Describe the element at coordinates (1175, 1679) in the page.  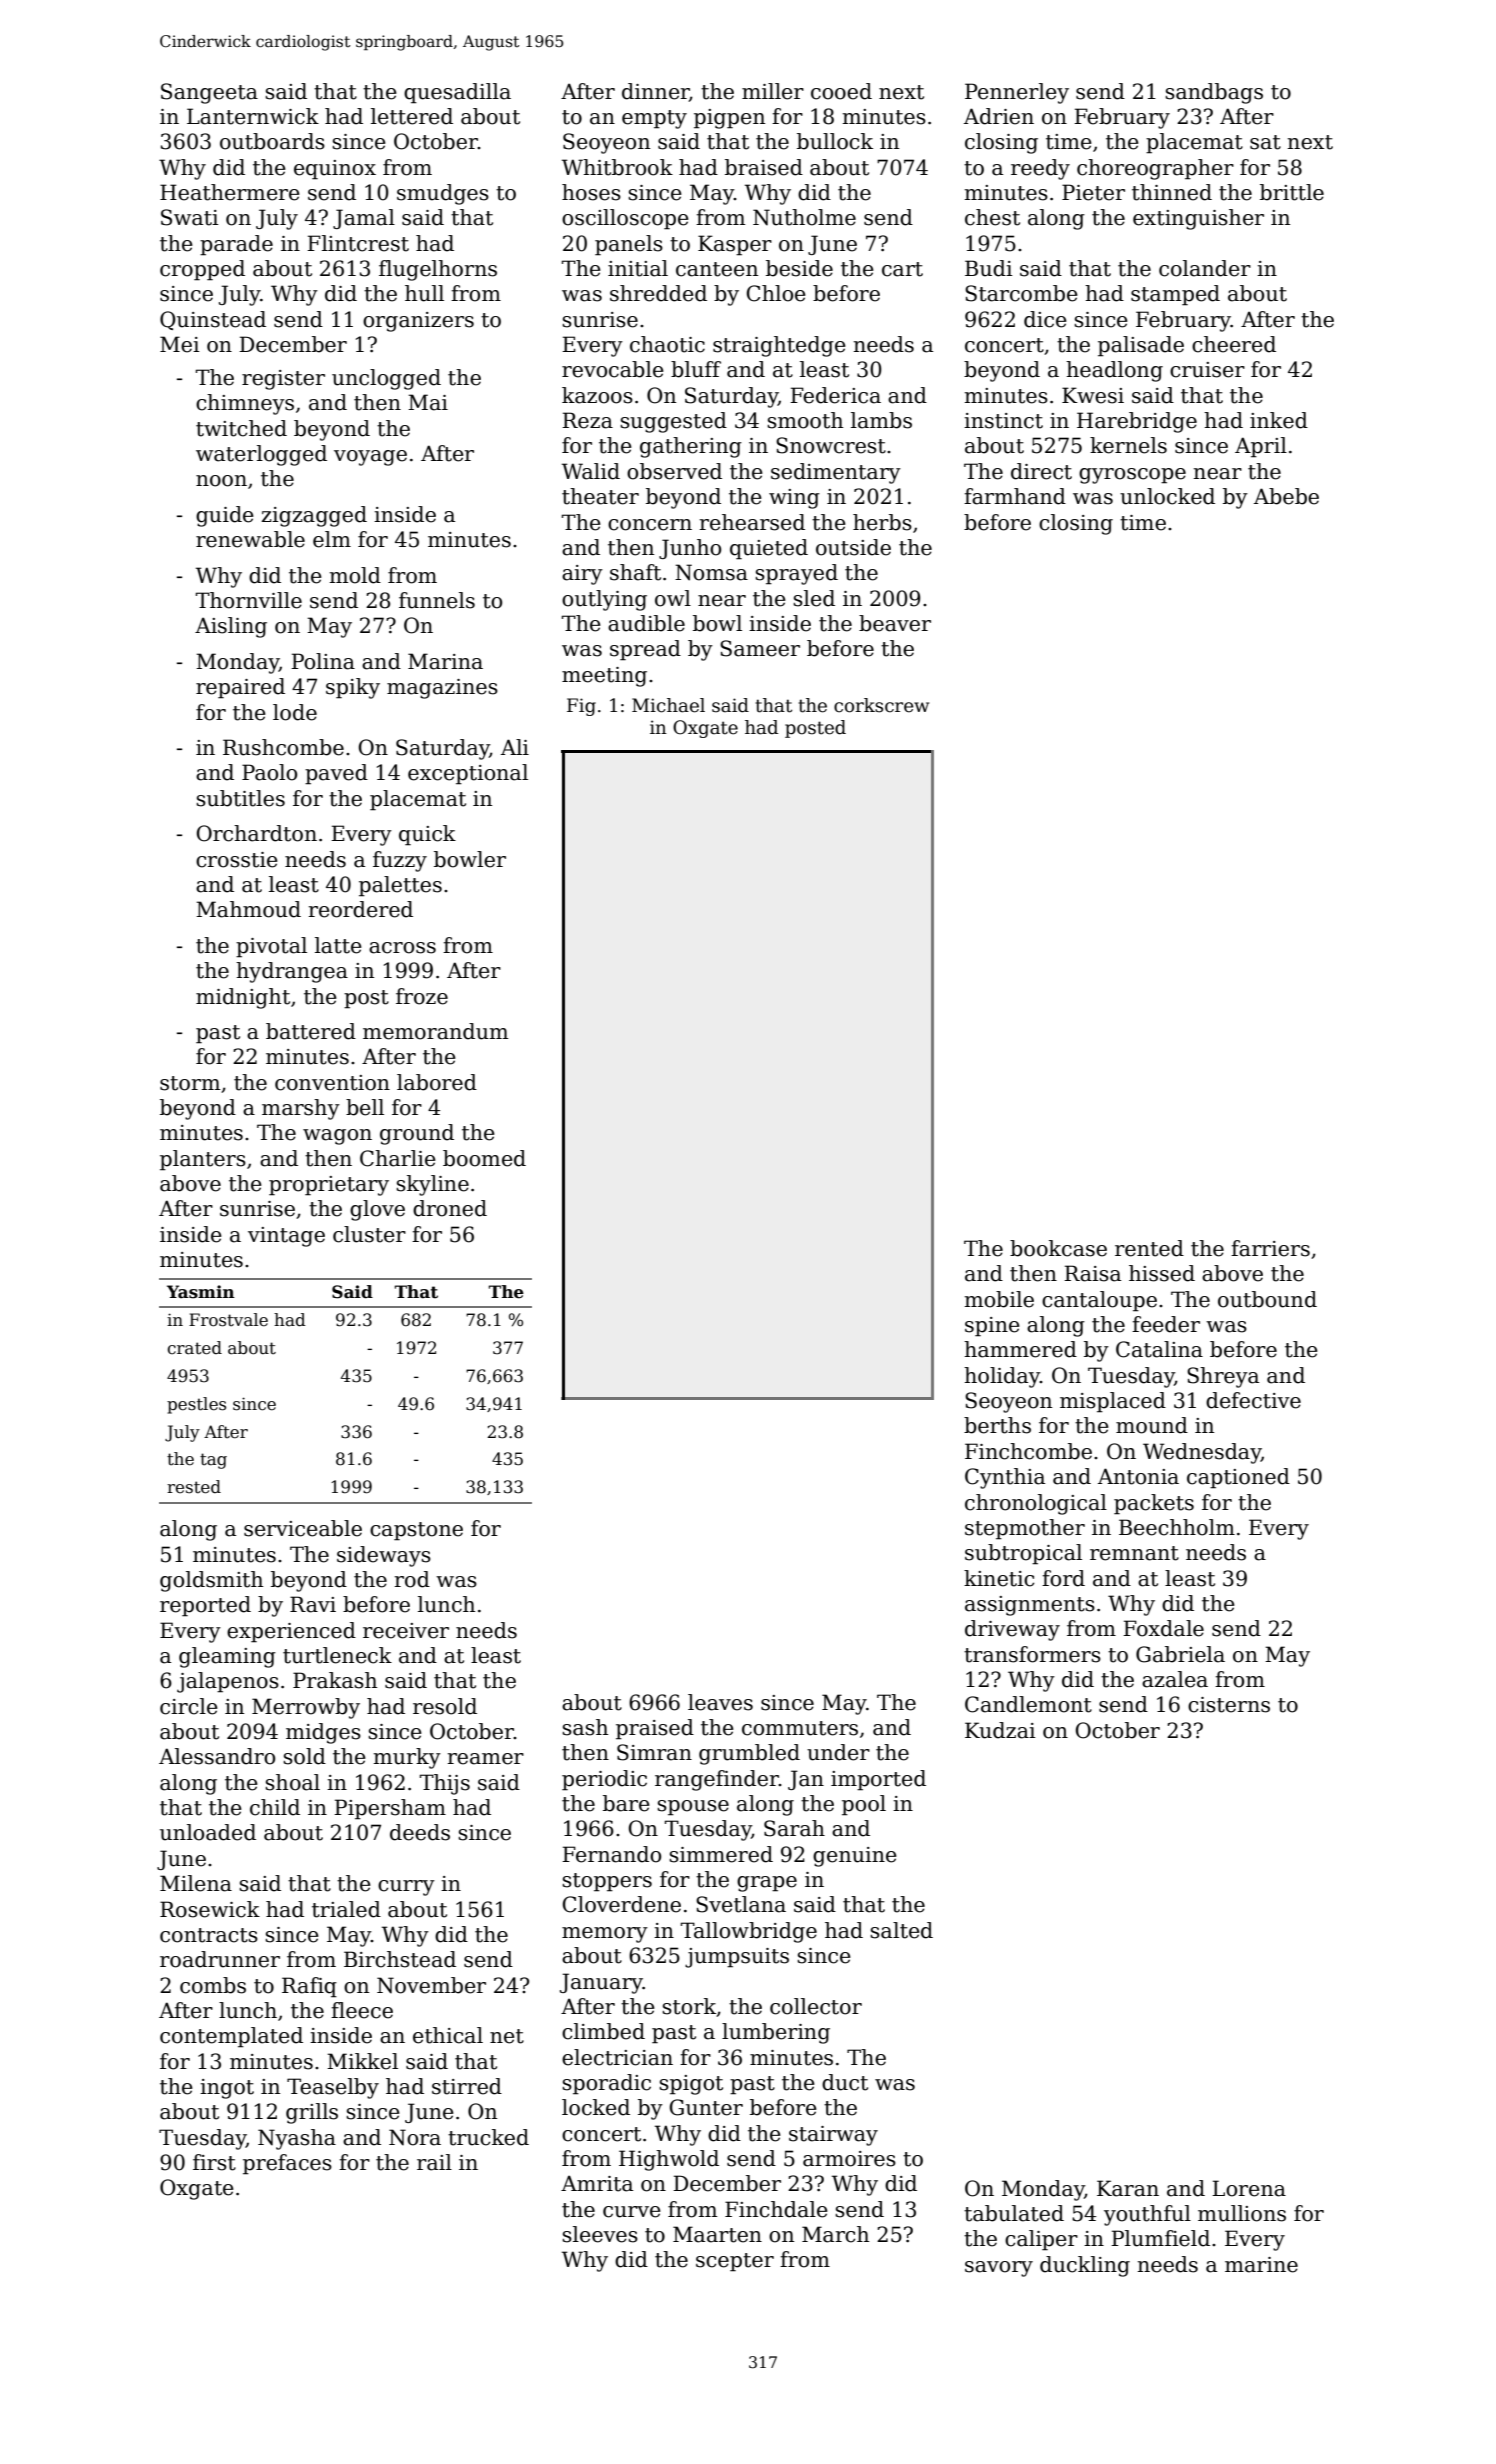
I see `azalea` at that location.
